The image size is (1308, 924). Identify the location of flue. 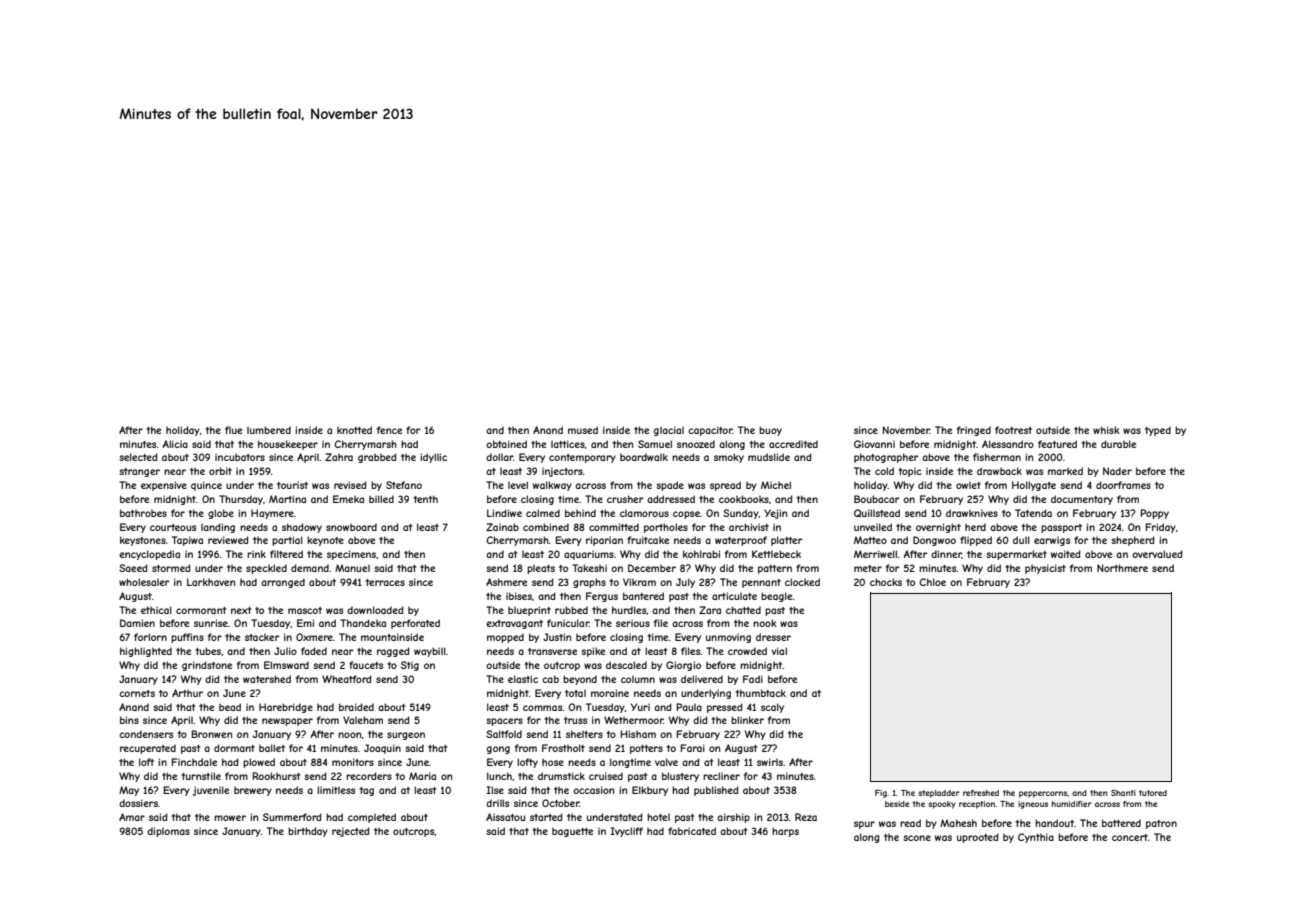
(233, 430).
